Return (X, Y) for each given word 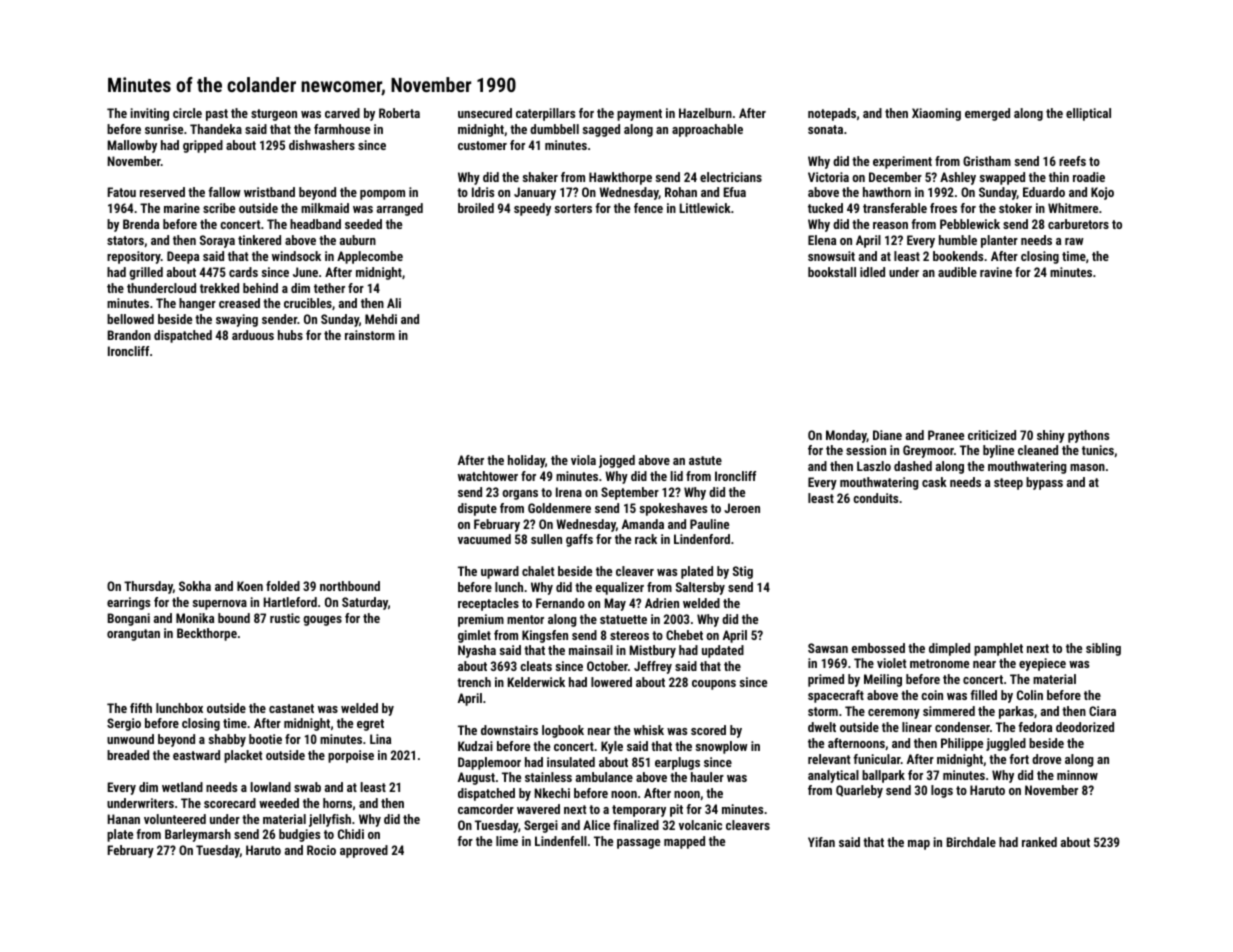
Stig (743, 572)
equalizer (620, 588)
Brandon (129, 335)
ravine (996, 272)
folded (283, 586)
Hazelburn (705, 113)
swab (307, 787)
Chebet (684, 635)
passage (638, 844)
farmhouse (342, 129)
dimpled (949, 649)
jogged (617, 461)
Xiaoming (936, 114)
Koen (250, 586)
